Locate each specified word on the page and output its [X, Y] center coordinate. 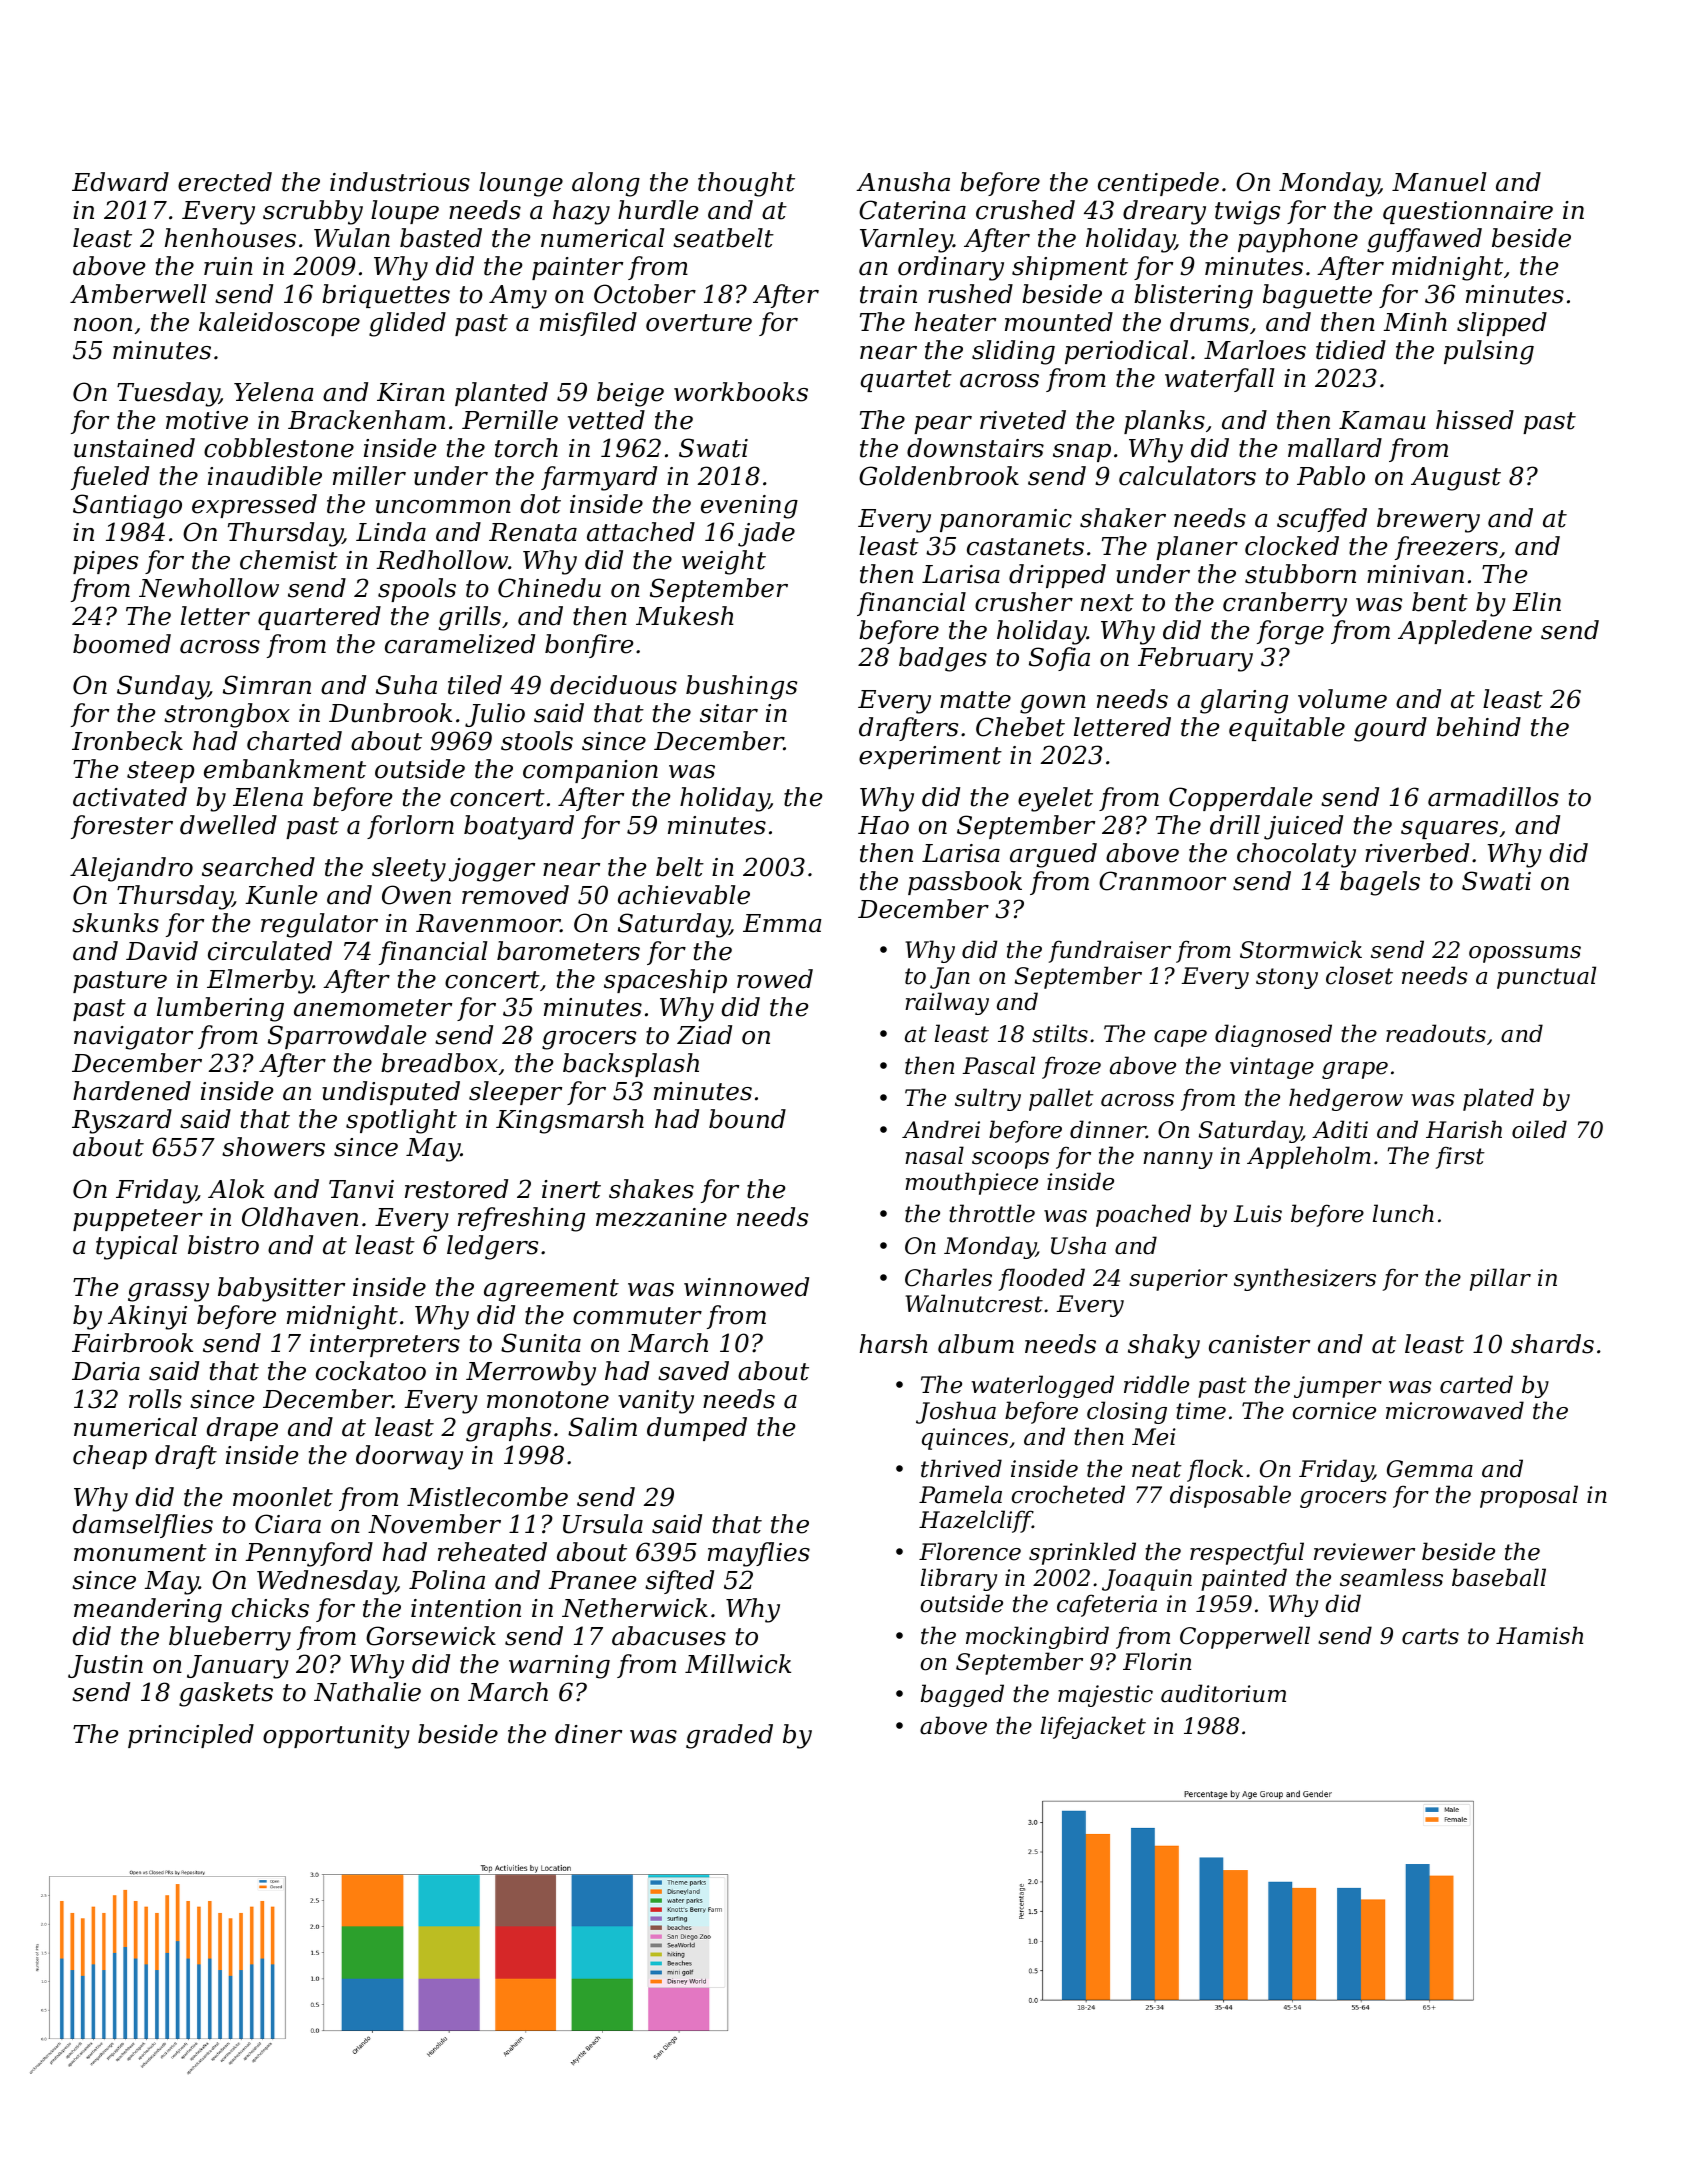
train [888, 294]
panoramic [1006, 520]
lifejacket [1093, 1727]
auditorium [1223, 1693]
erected [225, 182]
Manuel [1439, 182]
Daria [106, 1371]
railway [947, 1003]
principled [191, 1736]
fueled [110, 478]
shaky [1164, 1346]
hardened [132, 1091]
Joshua [956, 1412]
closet [1359, 975]
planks [1164, 422]
